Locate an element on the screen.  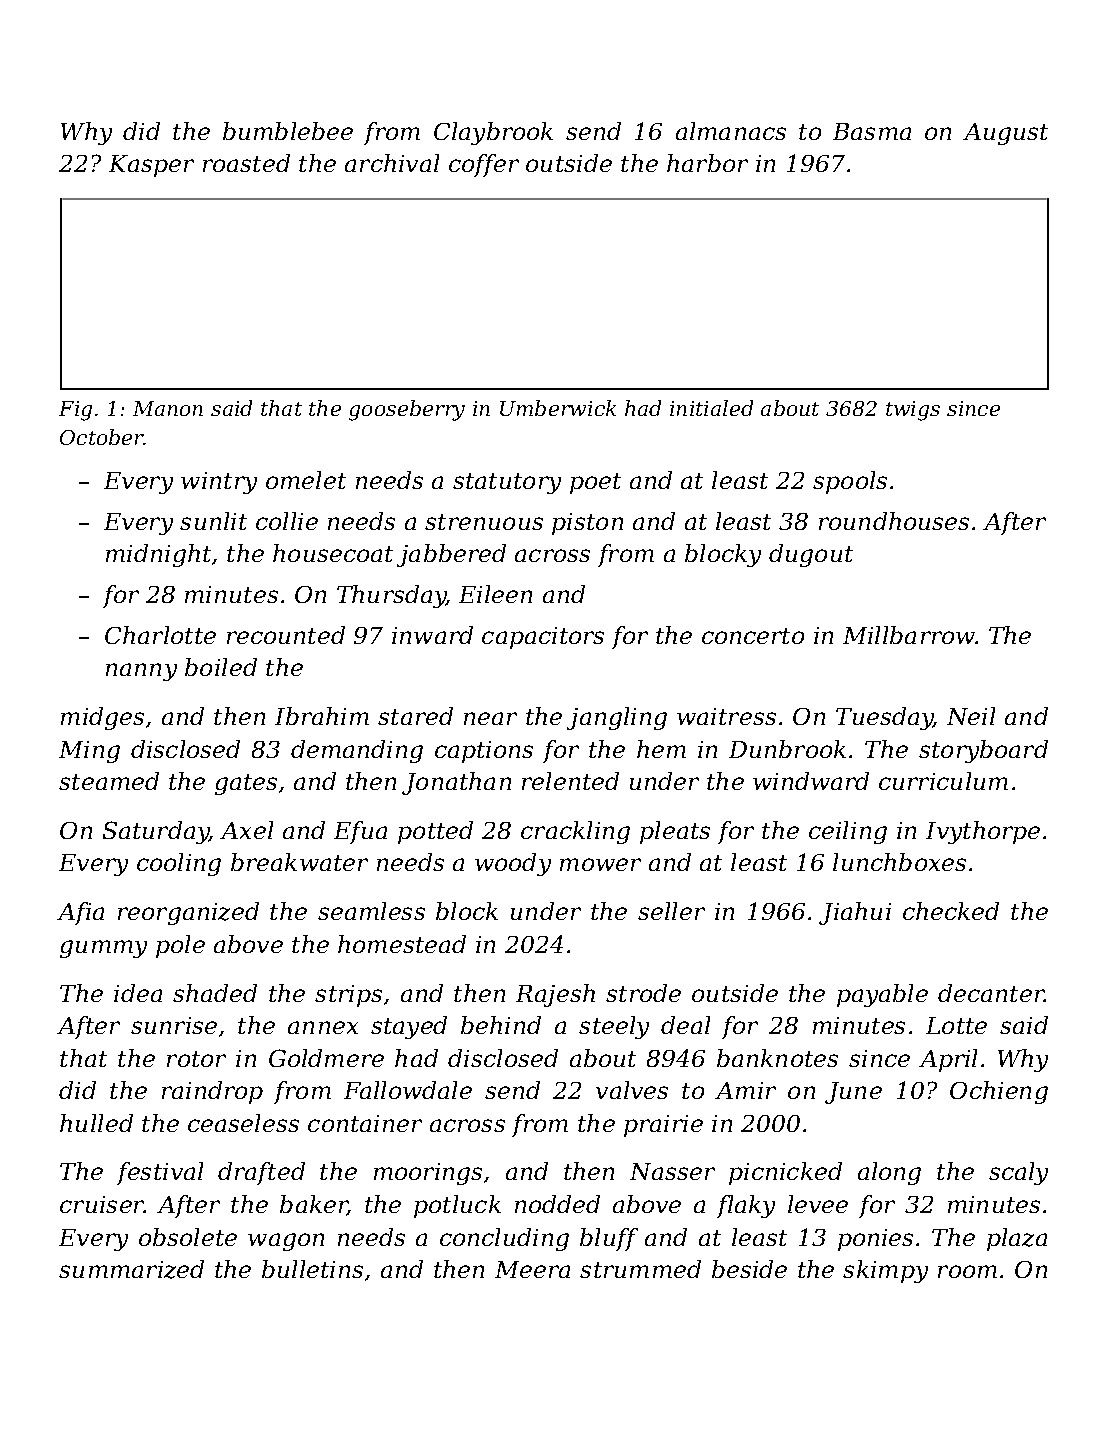
woody is located at coordinates (513, 864).
